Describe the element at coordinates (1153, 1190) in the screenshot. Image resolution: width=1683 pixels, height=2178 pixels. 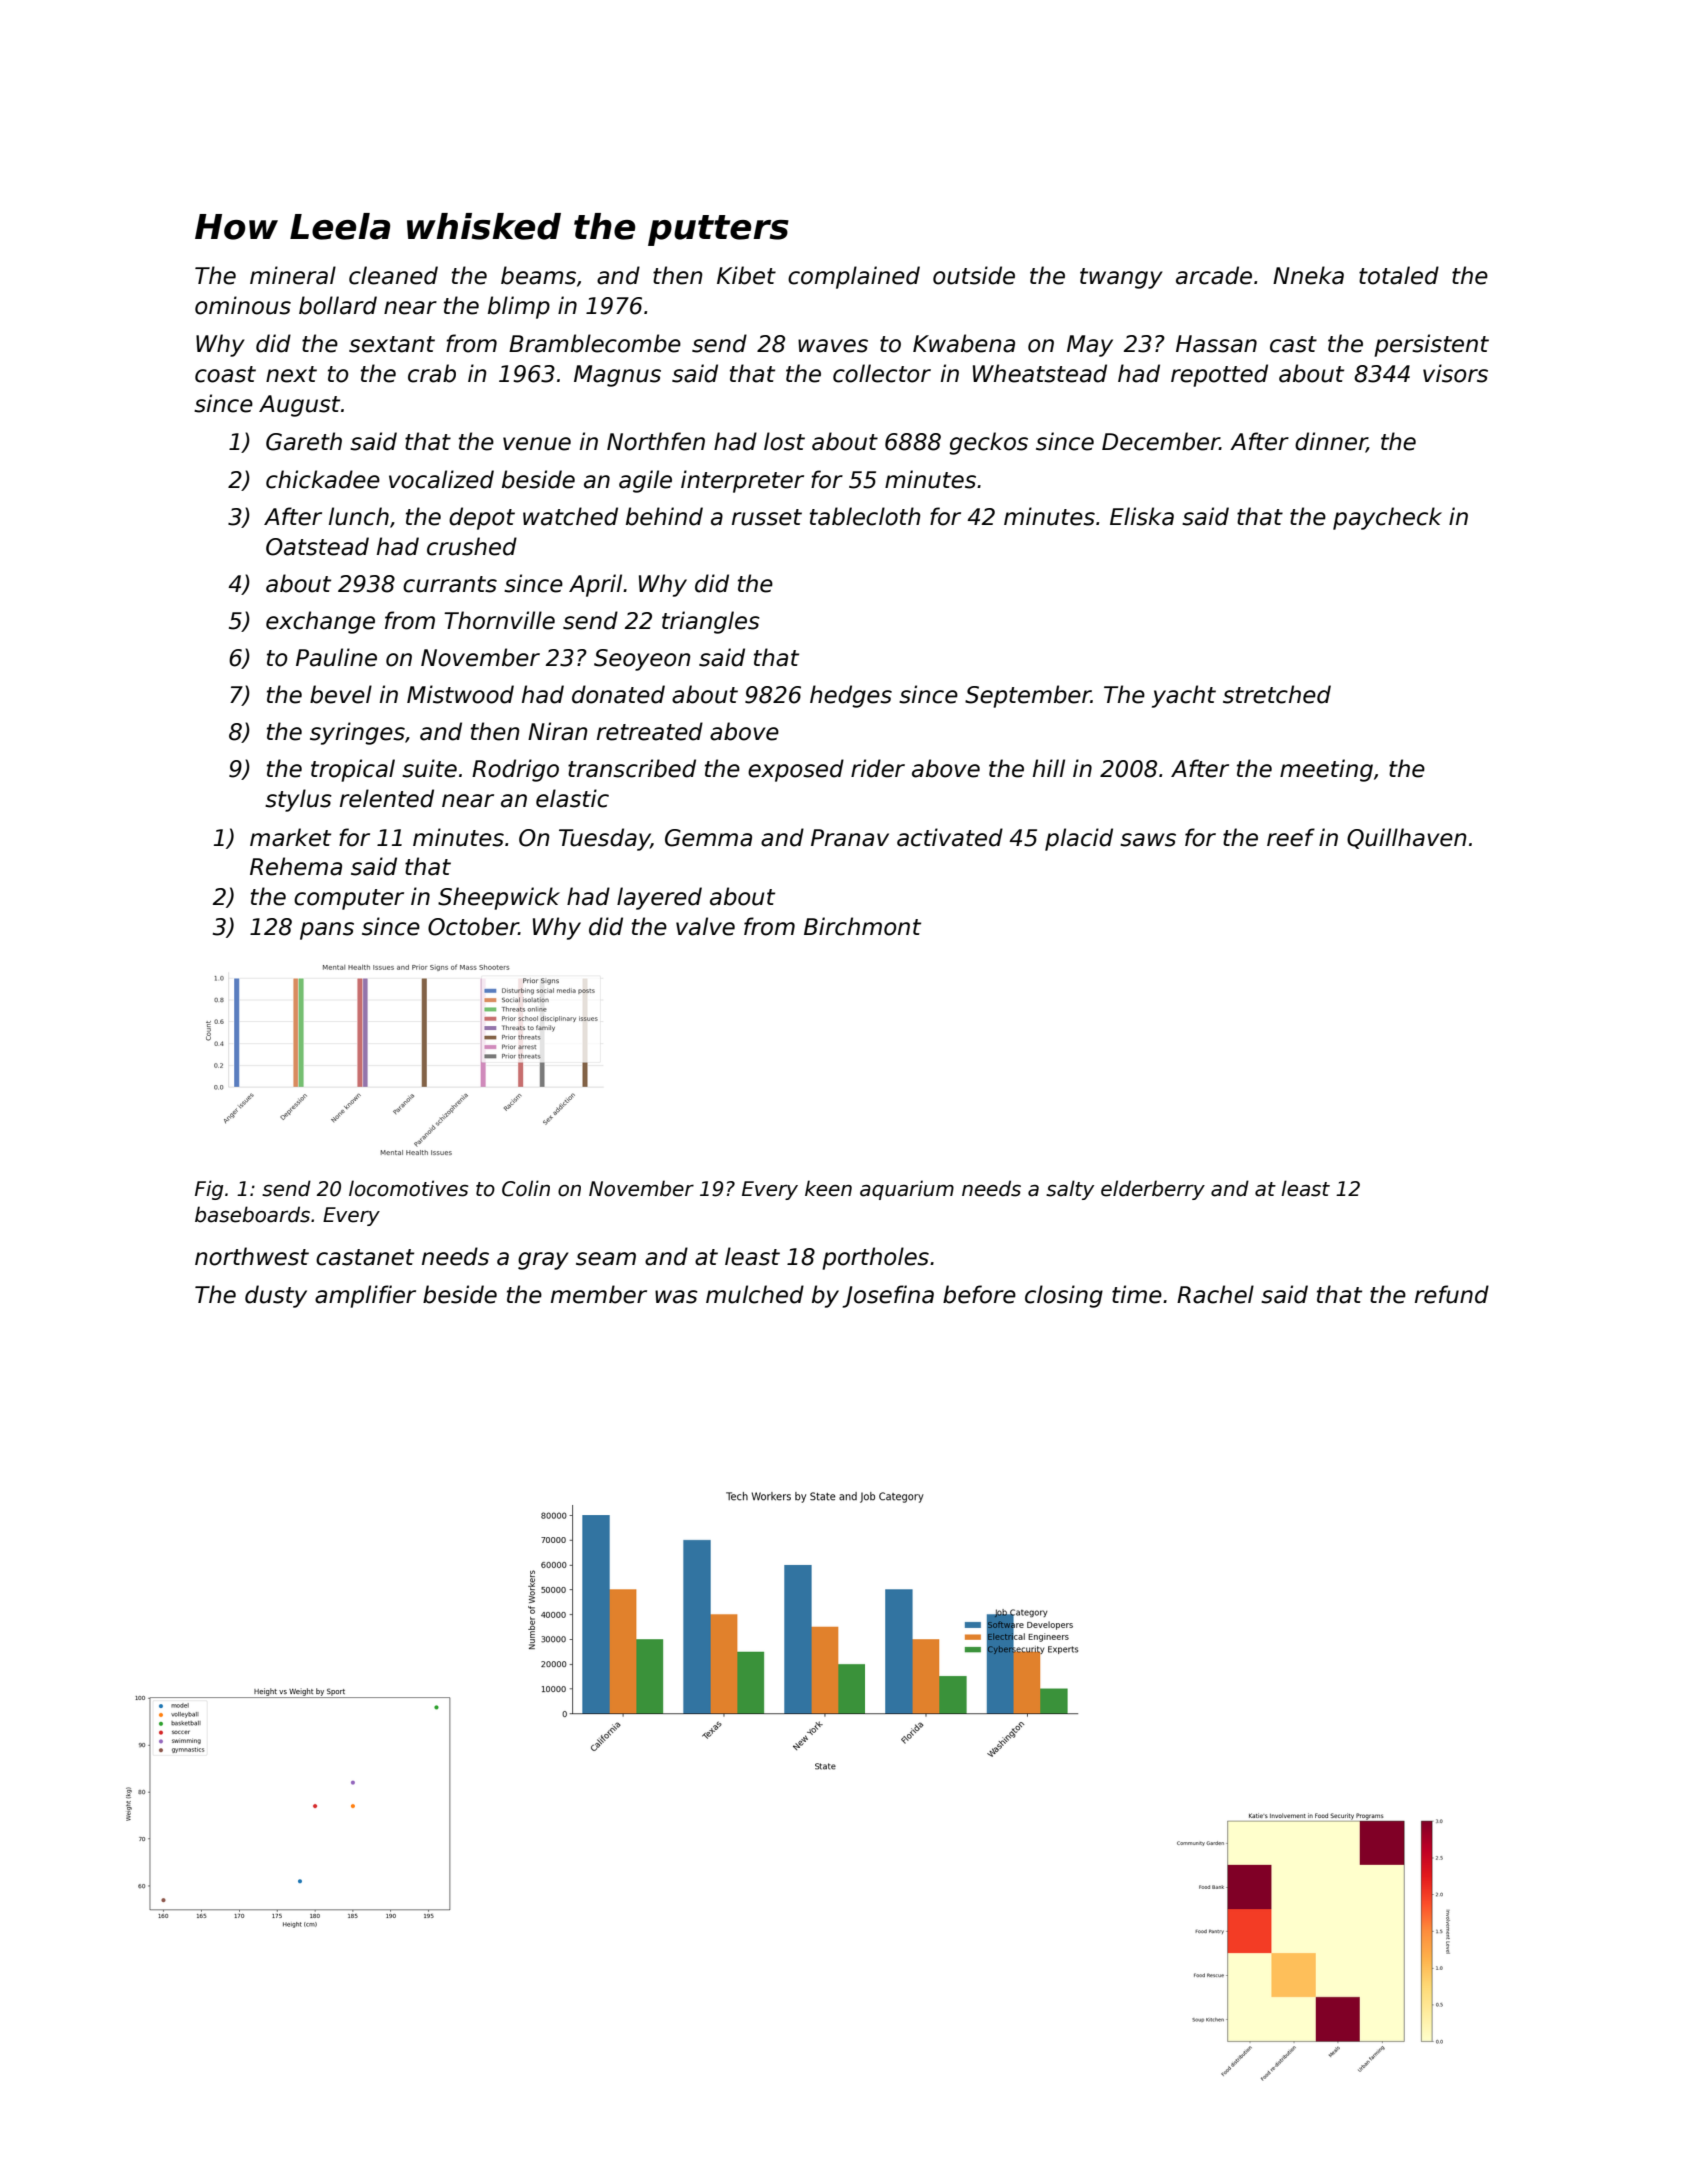
I see `elderberry` at that location.
